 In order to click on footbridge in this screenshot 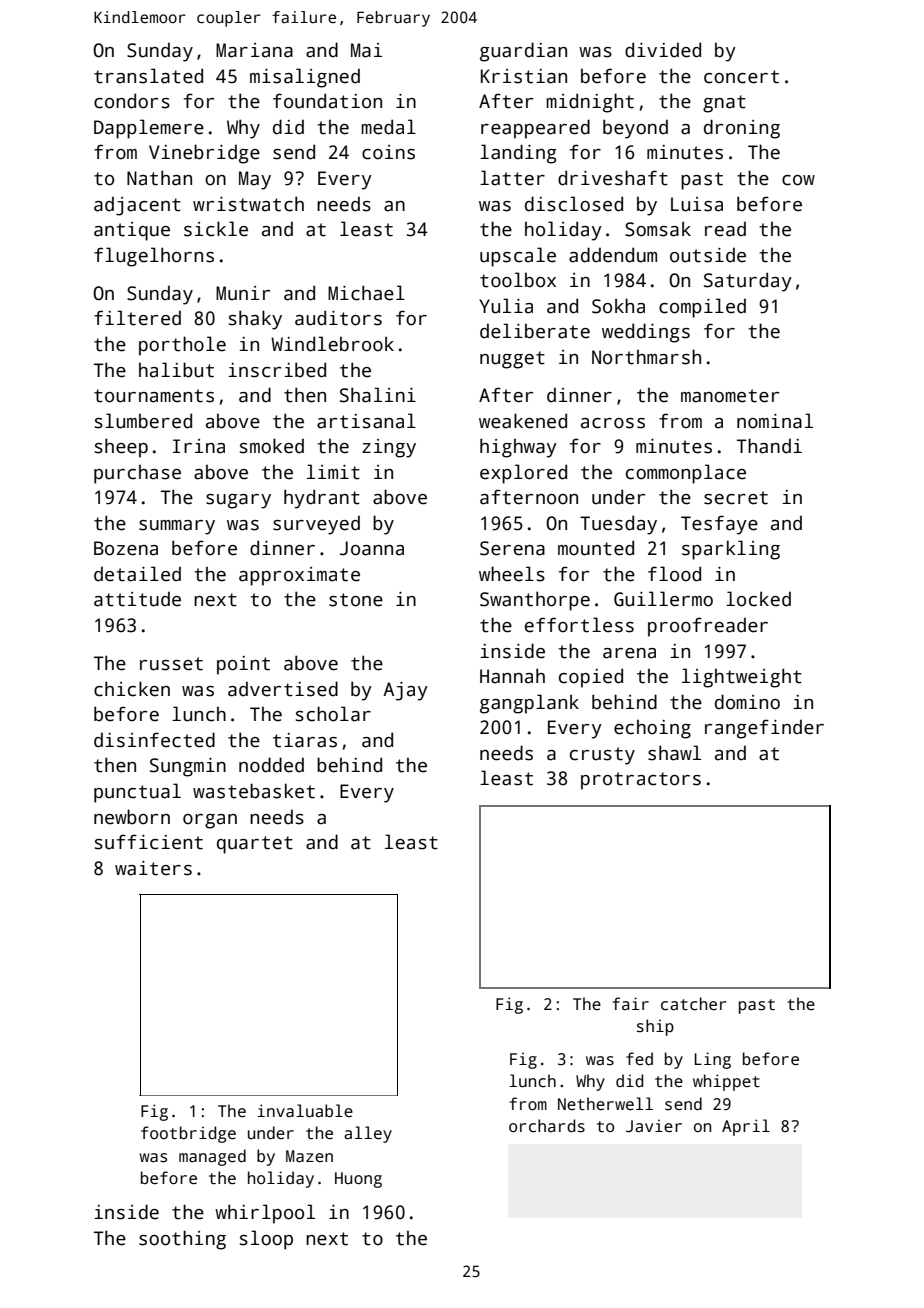, I will do `click(188, 1134)`.
